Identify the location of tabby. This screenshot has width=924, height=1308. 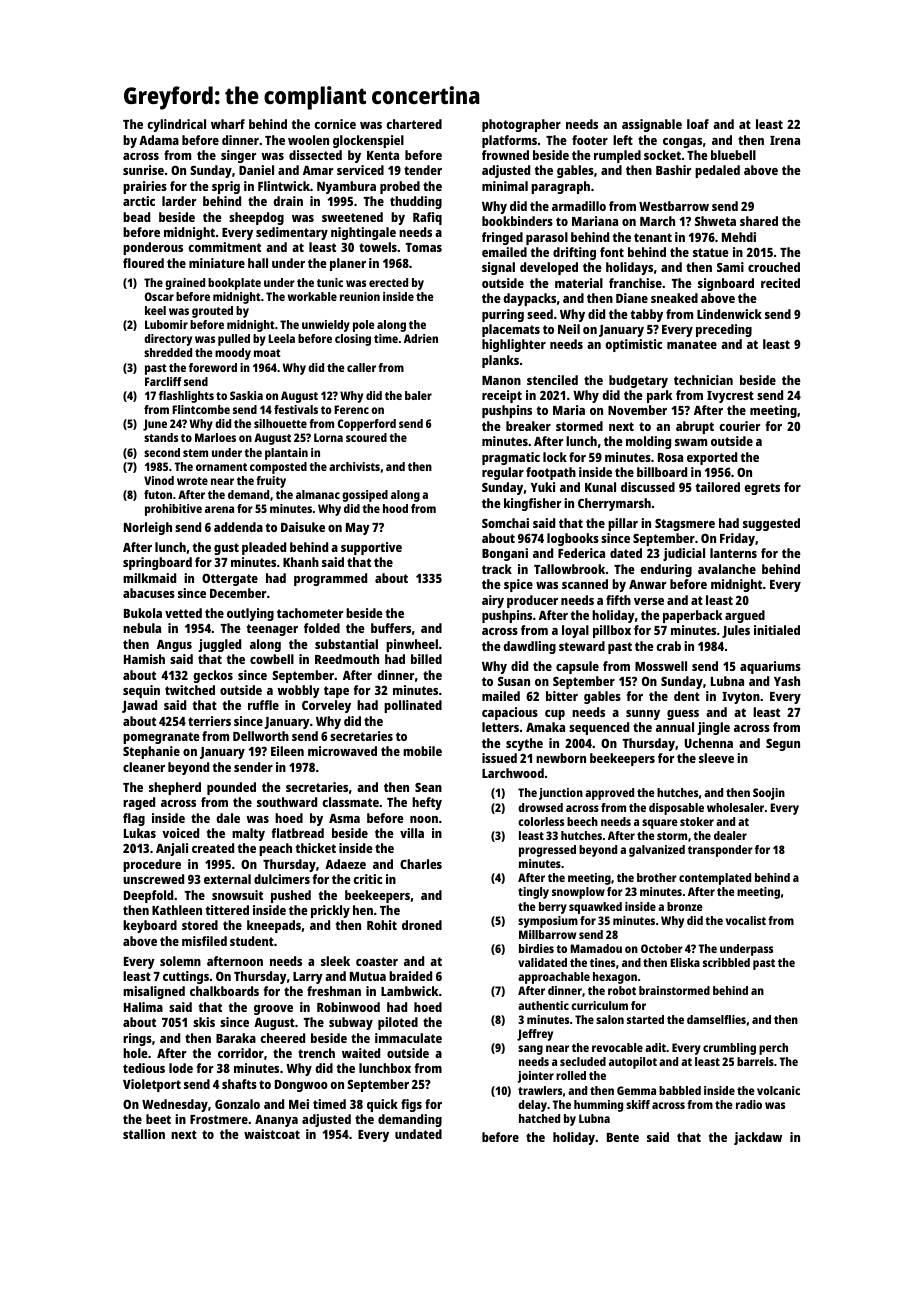
(647, 315).
